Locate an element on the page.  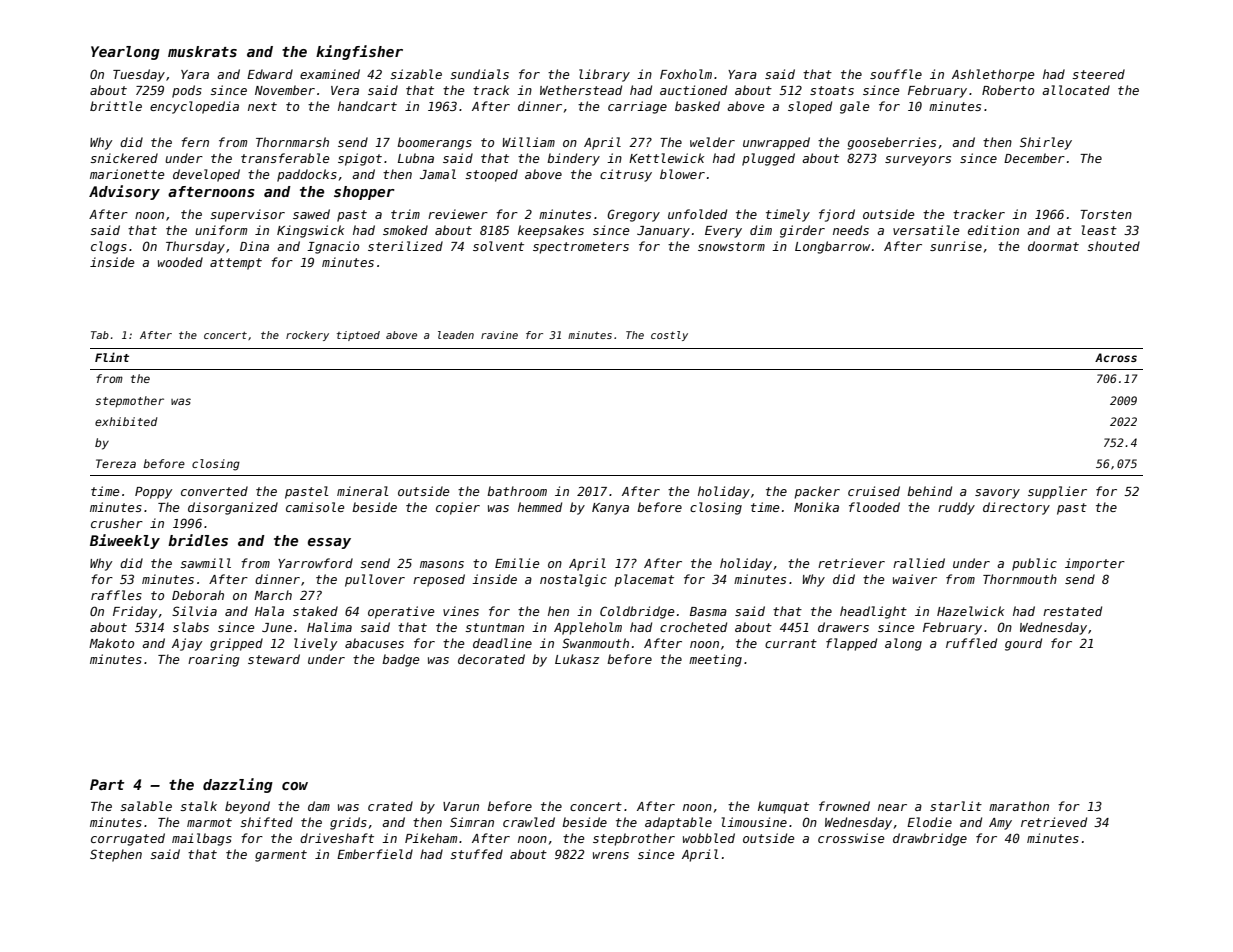
badge is located at coordinates (401, 660).
